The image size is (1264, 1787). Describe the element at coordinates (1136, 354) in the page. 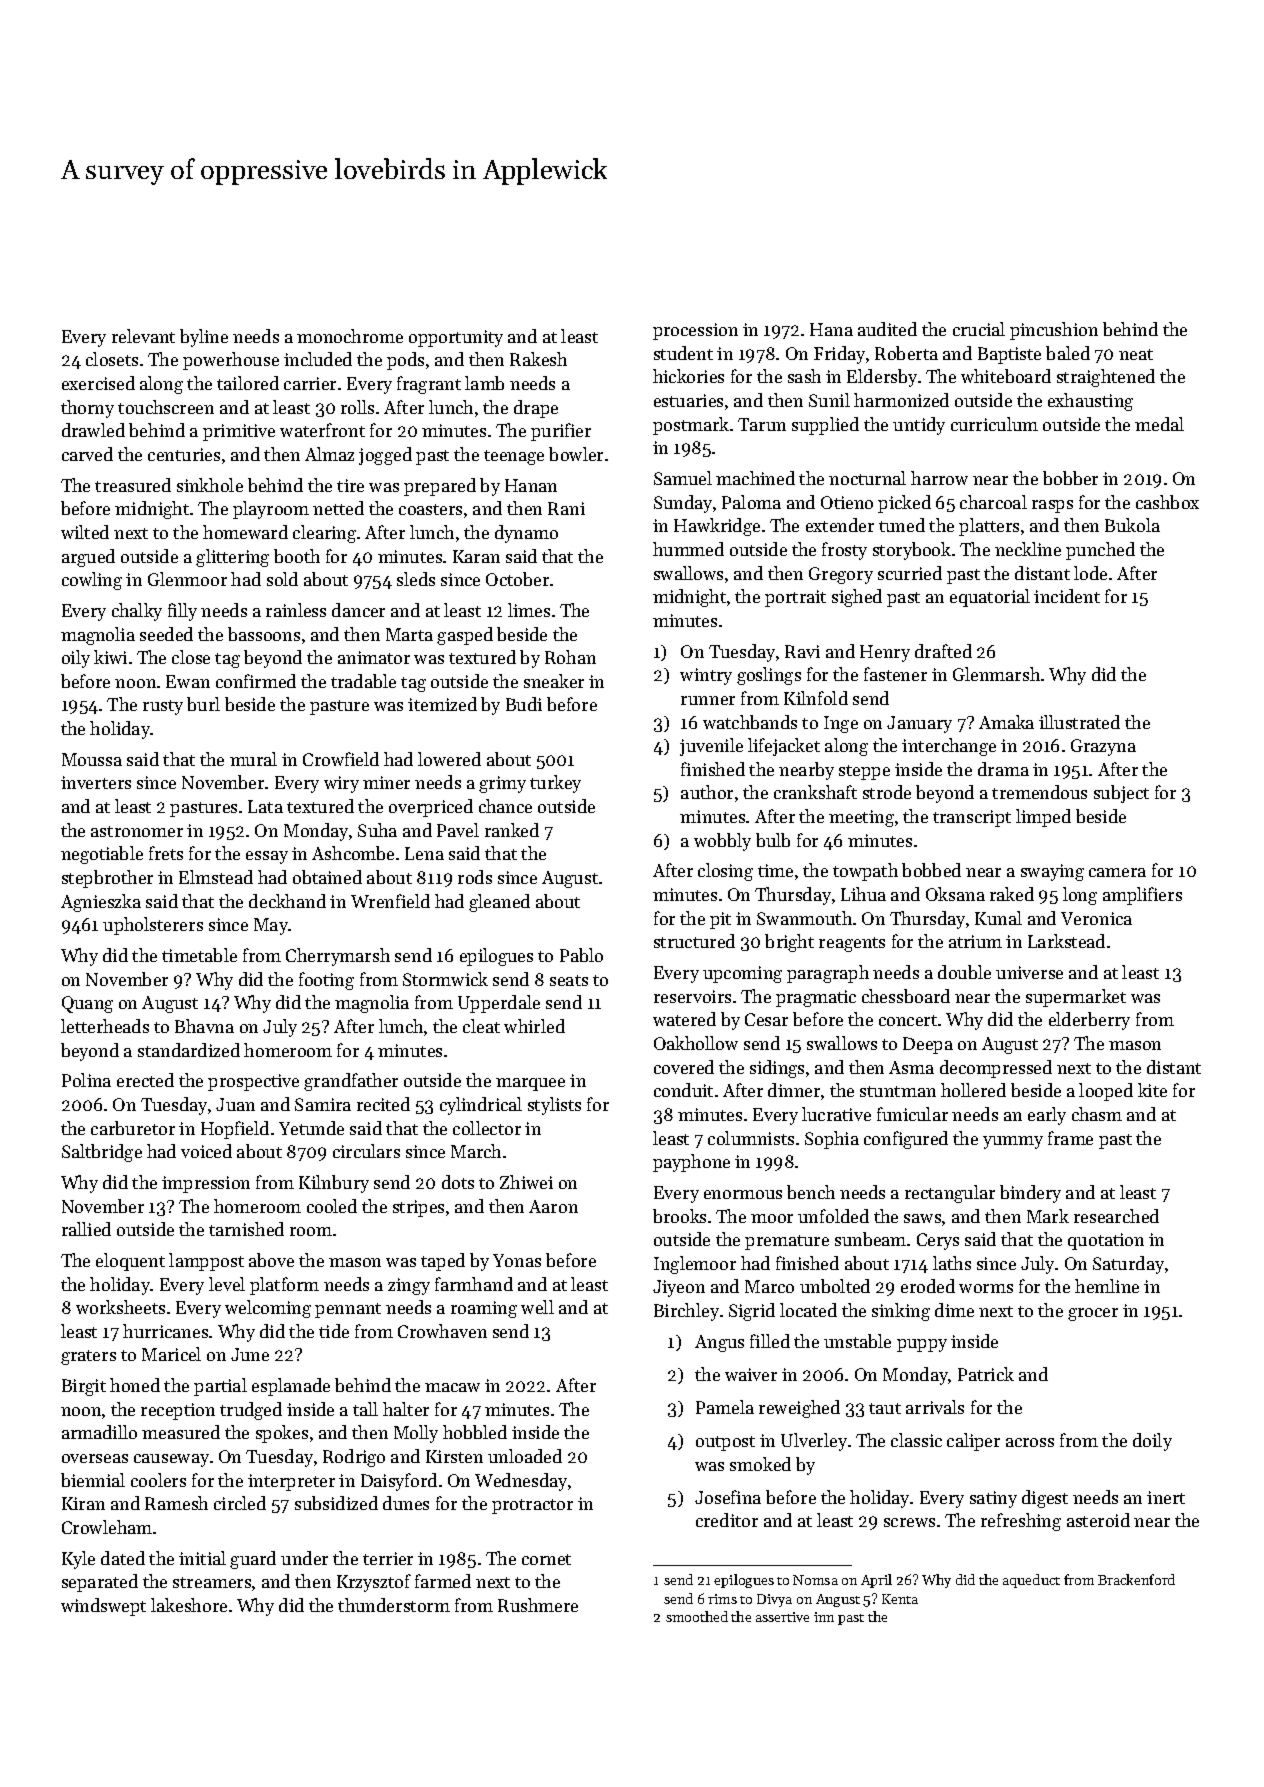

I see `neat` at that location.
